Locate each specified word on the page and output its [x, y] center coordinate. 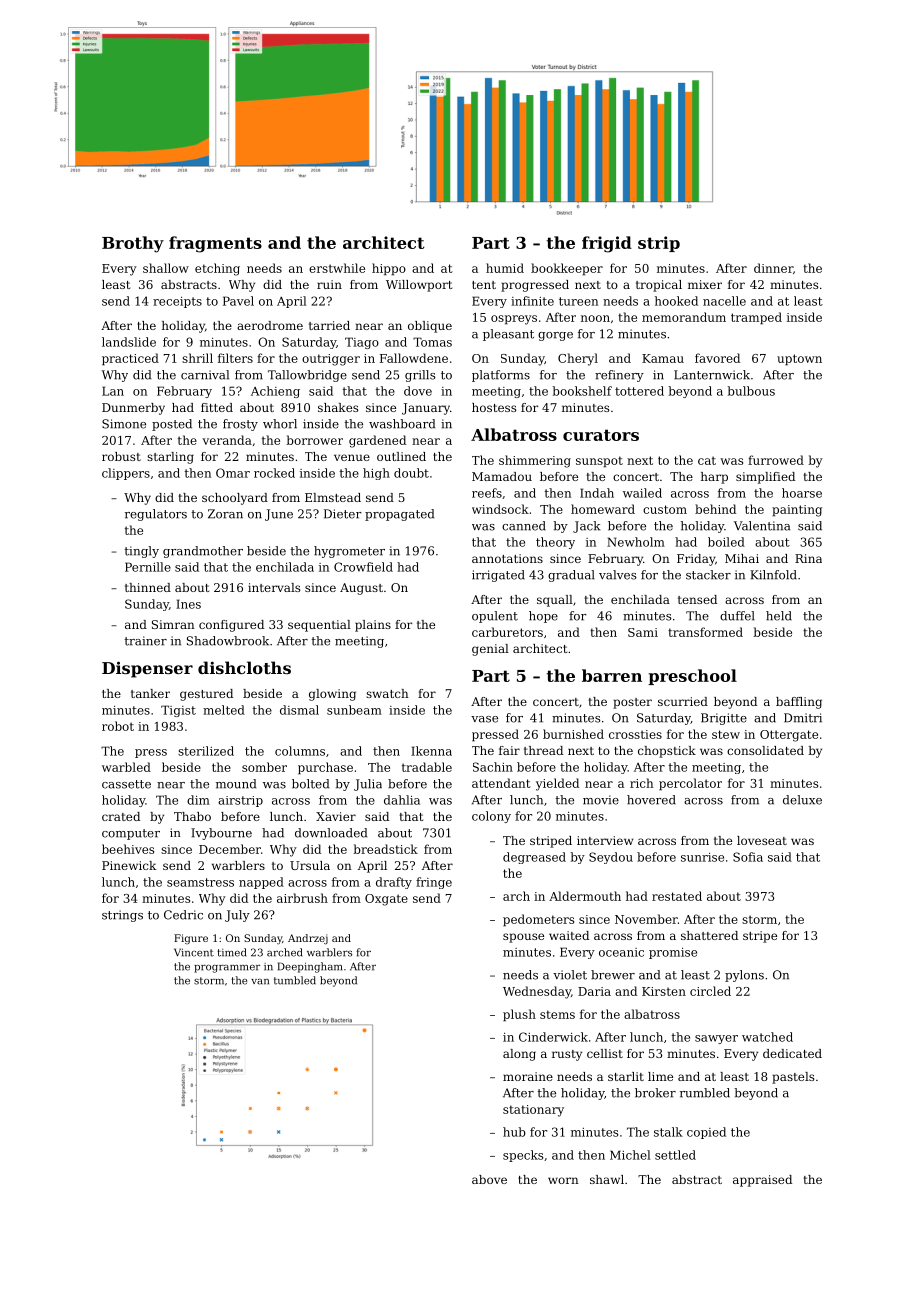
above [489, 1179]
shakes [338, 407]
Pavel [238, 301]
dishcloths [244, 667]
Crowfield [363, 567]
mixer [705, 284]
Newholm [636, 542]
